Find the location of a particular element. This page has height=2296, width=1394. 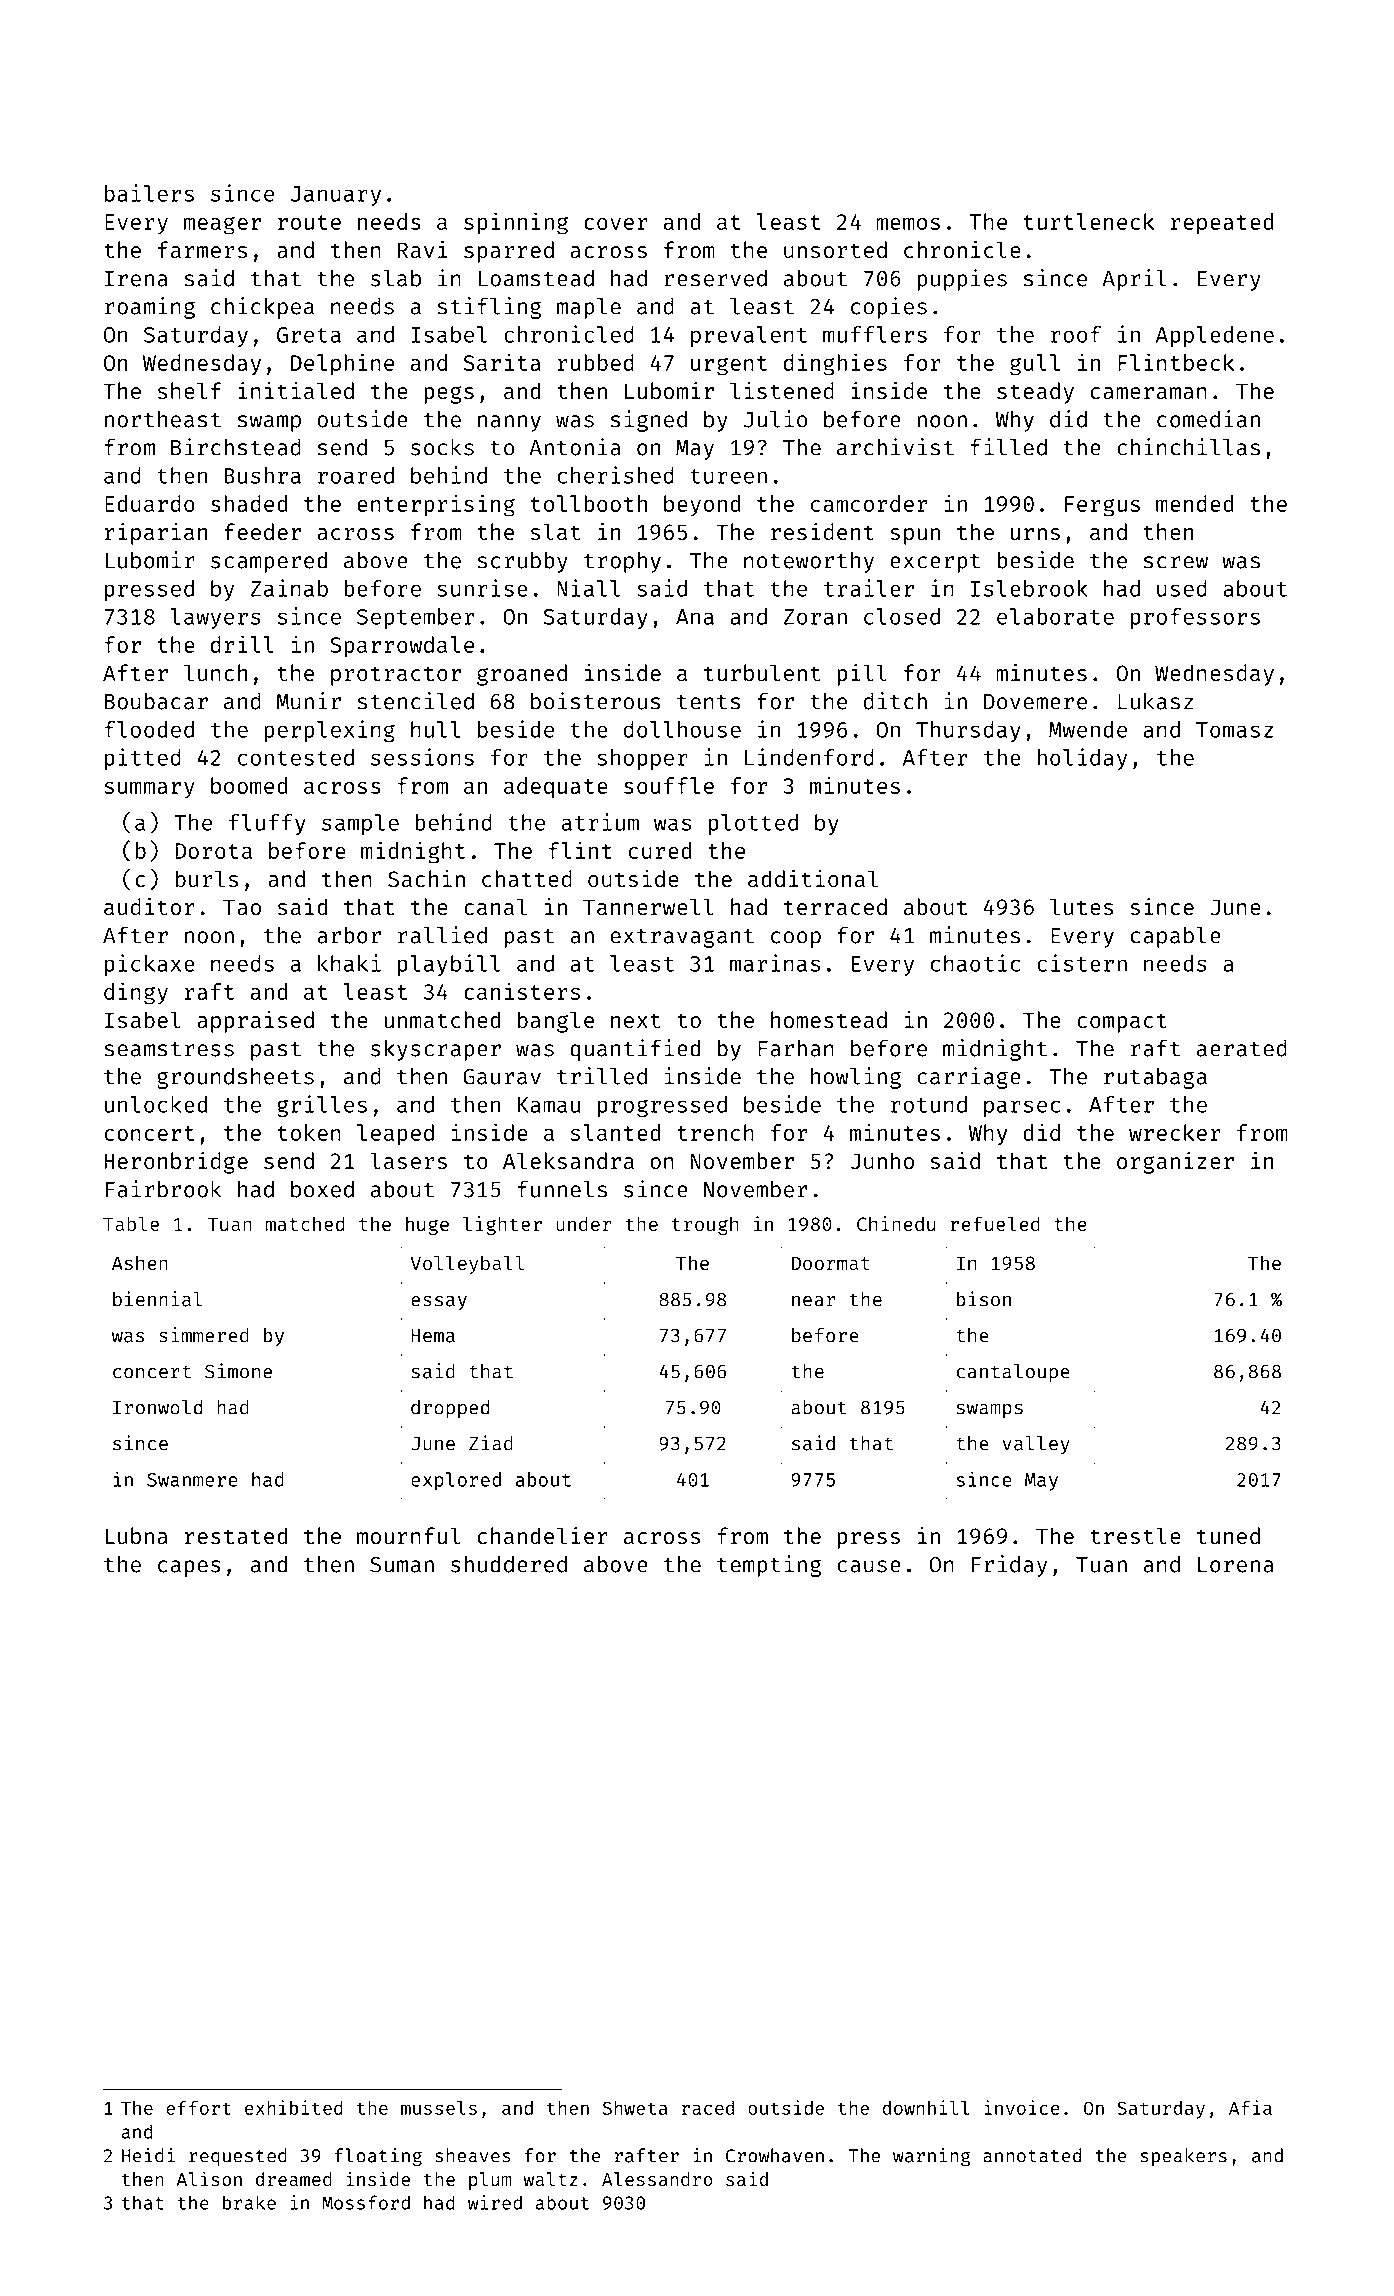

organizer is located at coordinates (1175, 1163).
